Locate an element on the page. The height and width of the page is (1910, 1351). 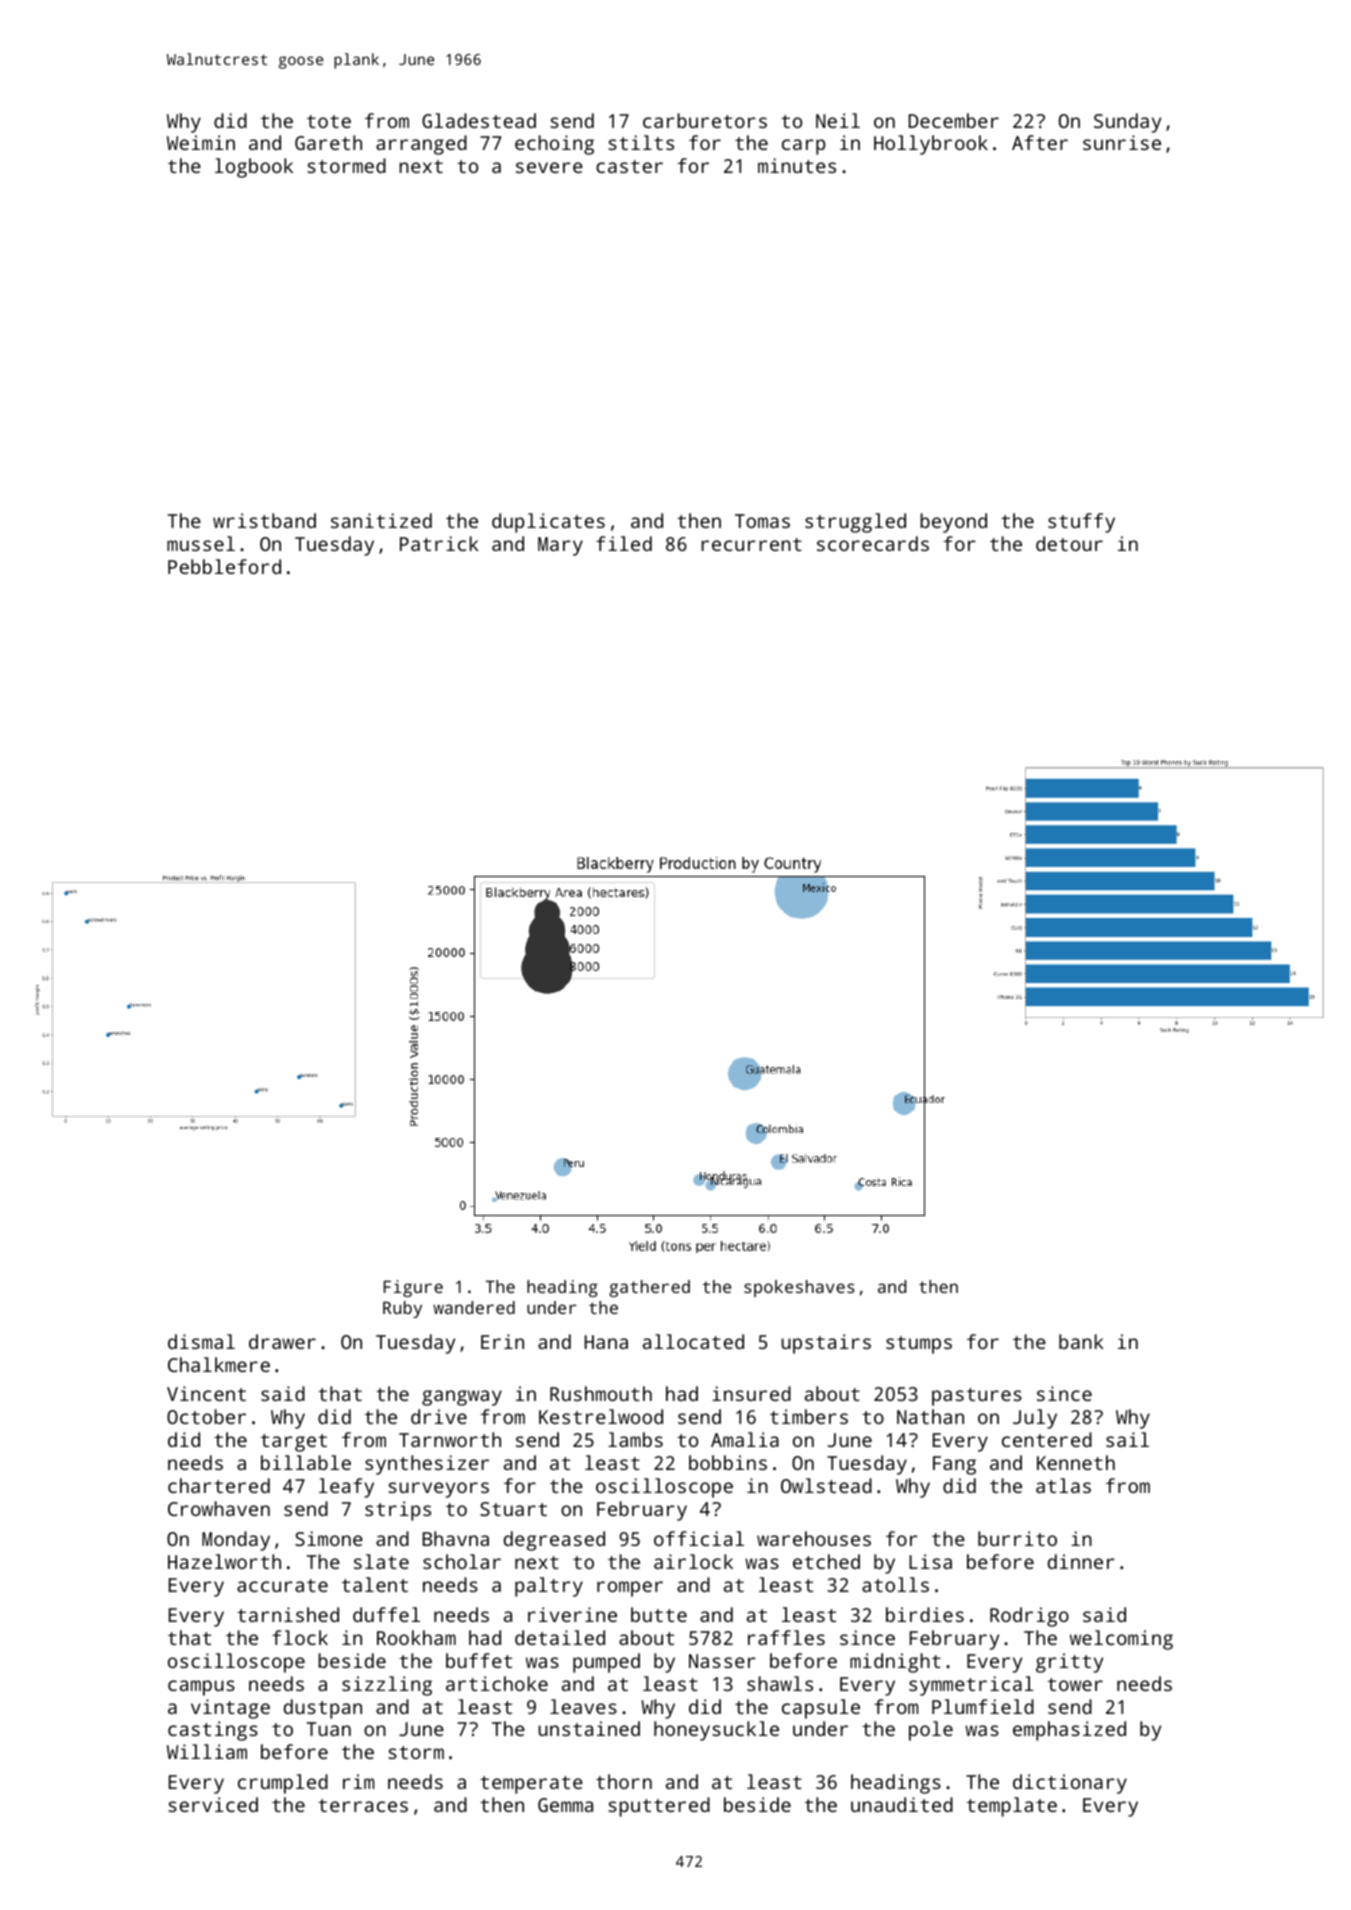
duffel is located at coordinates (386, 1614).
